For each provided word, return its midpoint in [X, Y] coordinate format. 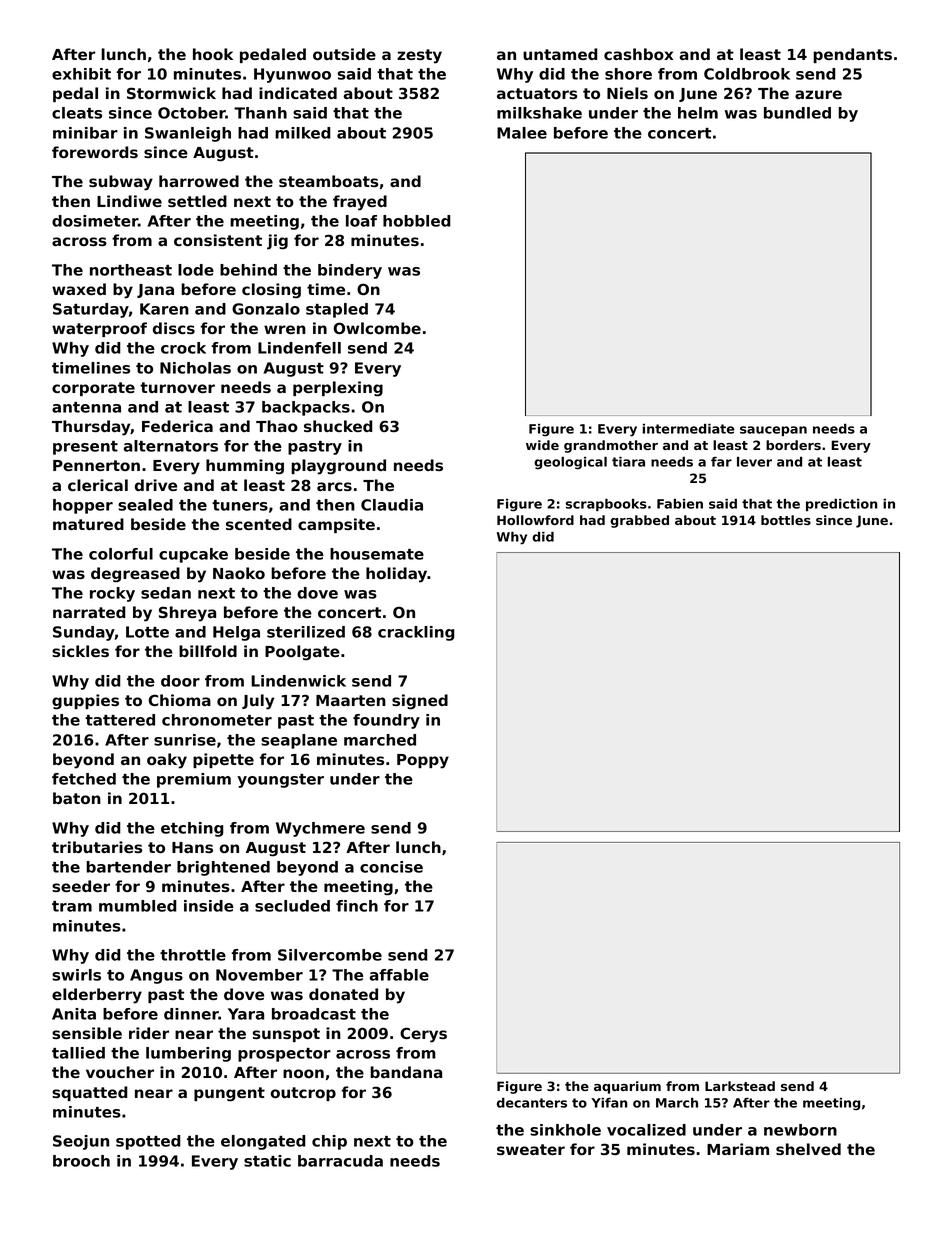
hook [213, 54]
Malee [522, 133]
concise [391, 867]
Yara [246, 1014]
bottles [786, 520]
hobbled [417, 221]
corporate [93, 389]
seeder [81, 886]
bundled [797, 113]
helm [698, 113]
